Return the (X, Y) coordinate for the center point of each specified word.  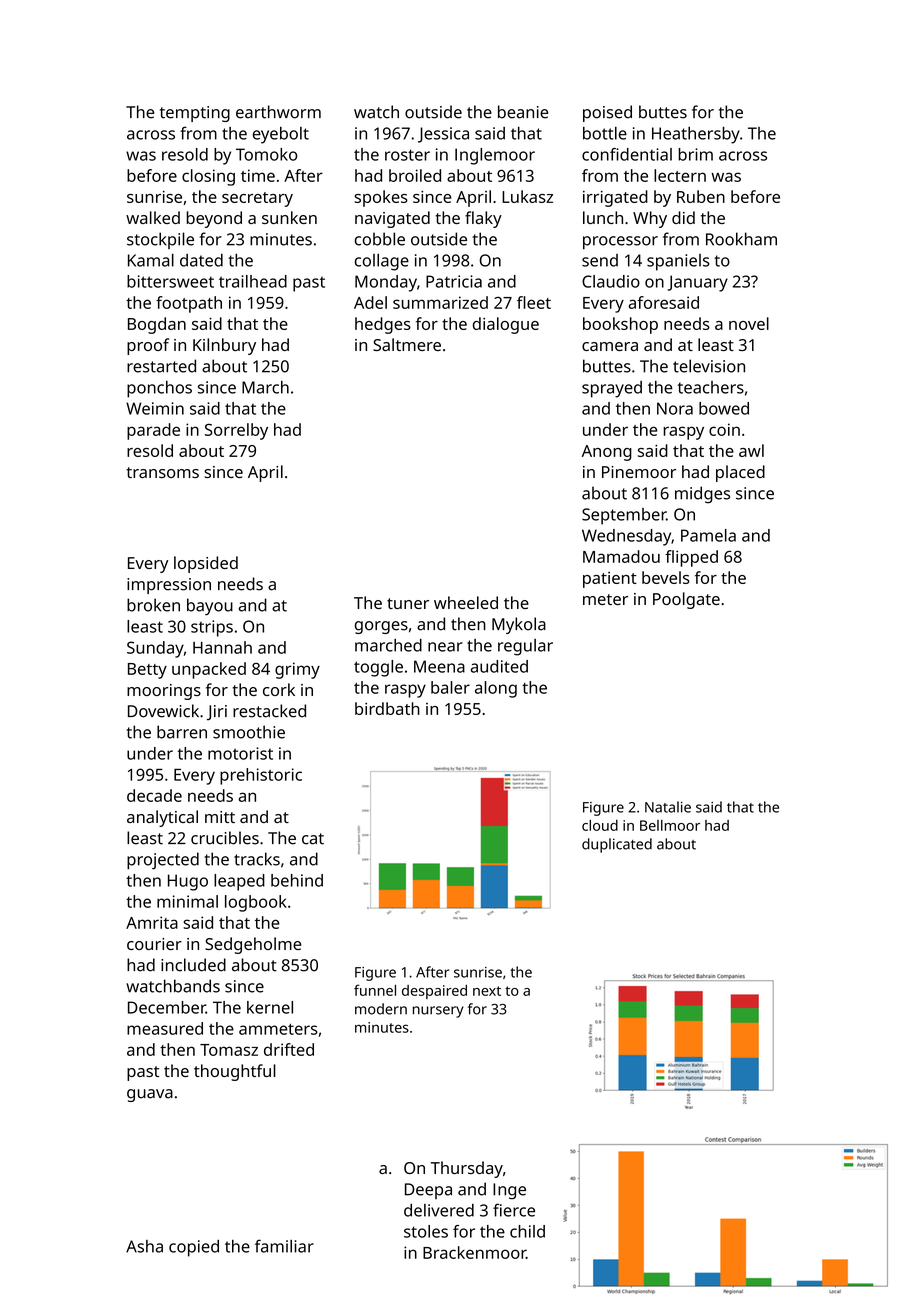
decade (154, 795)
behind (297, 880)
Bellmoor (670, 825)
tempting (195, 114)
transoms (162, 472)
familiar (284, 1246)
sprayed (612, 389)
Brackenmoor (474, 1252)
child (527, 1231)
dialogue (506, 325)
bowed (724, 408)
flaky (483, 219)
